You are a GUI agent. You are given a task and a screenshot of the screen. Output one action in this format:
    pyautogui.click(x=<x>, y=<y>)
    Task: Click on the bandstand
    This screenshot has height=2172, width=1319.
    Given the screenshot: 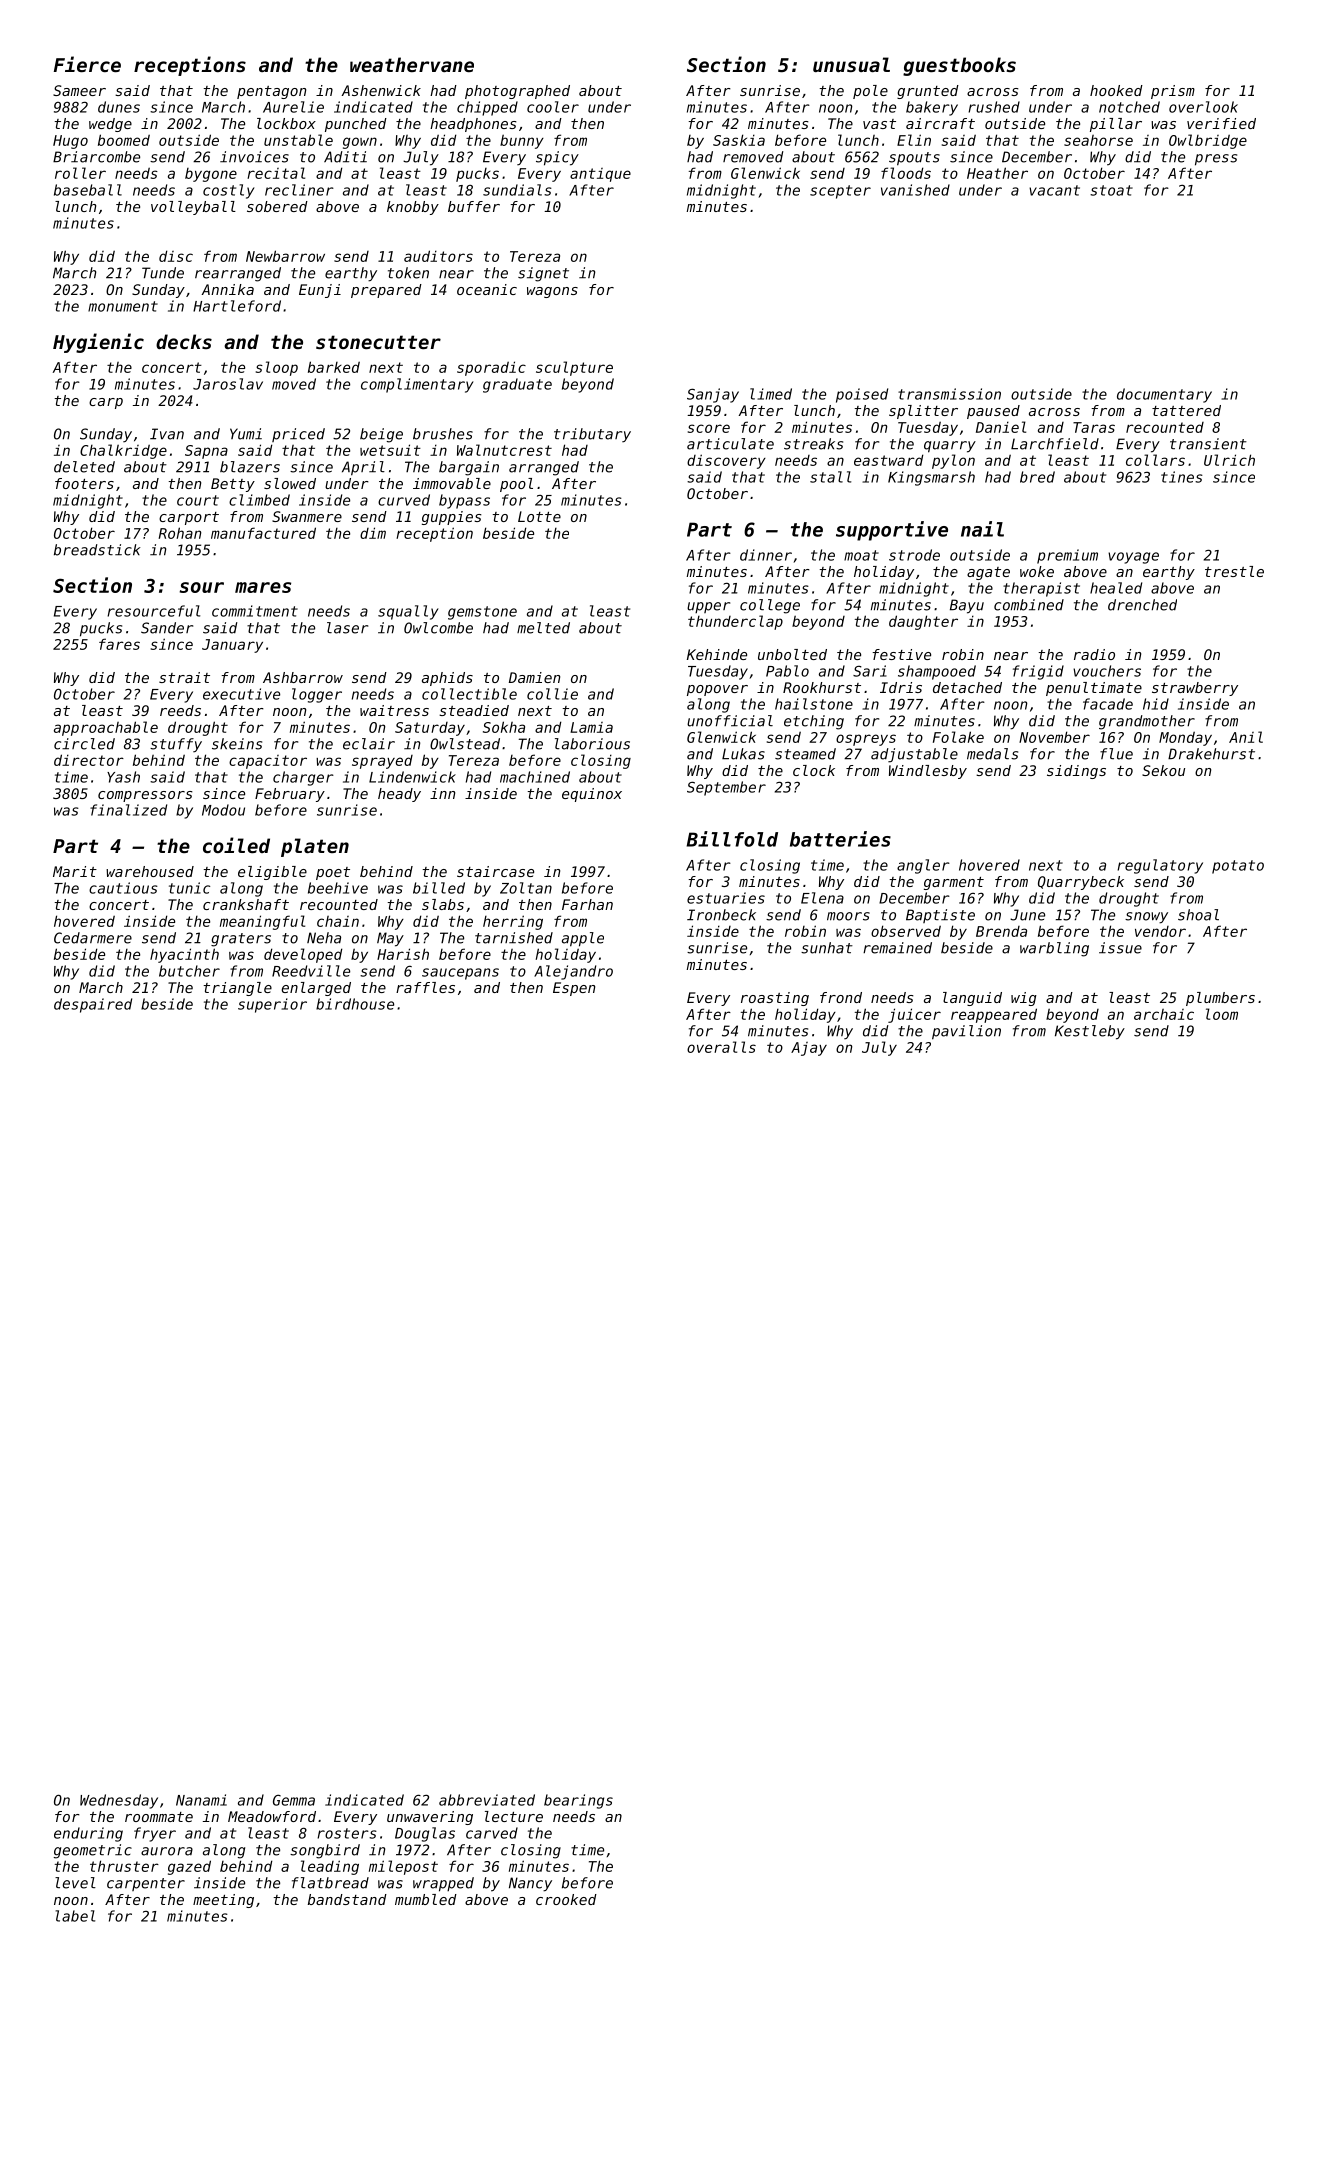 What is the action you would take?
    pyautogui.click(x=347, y=1899)
